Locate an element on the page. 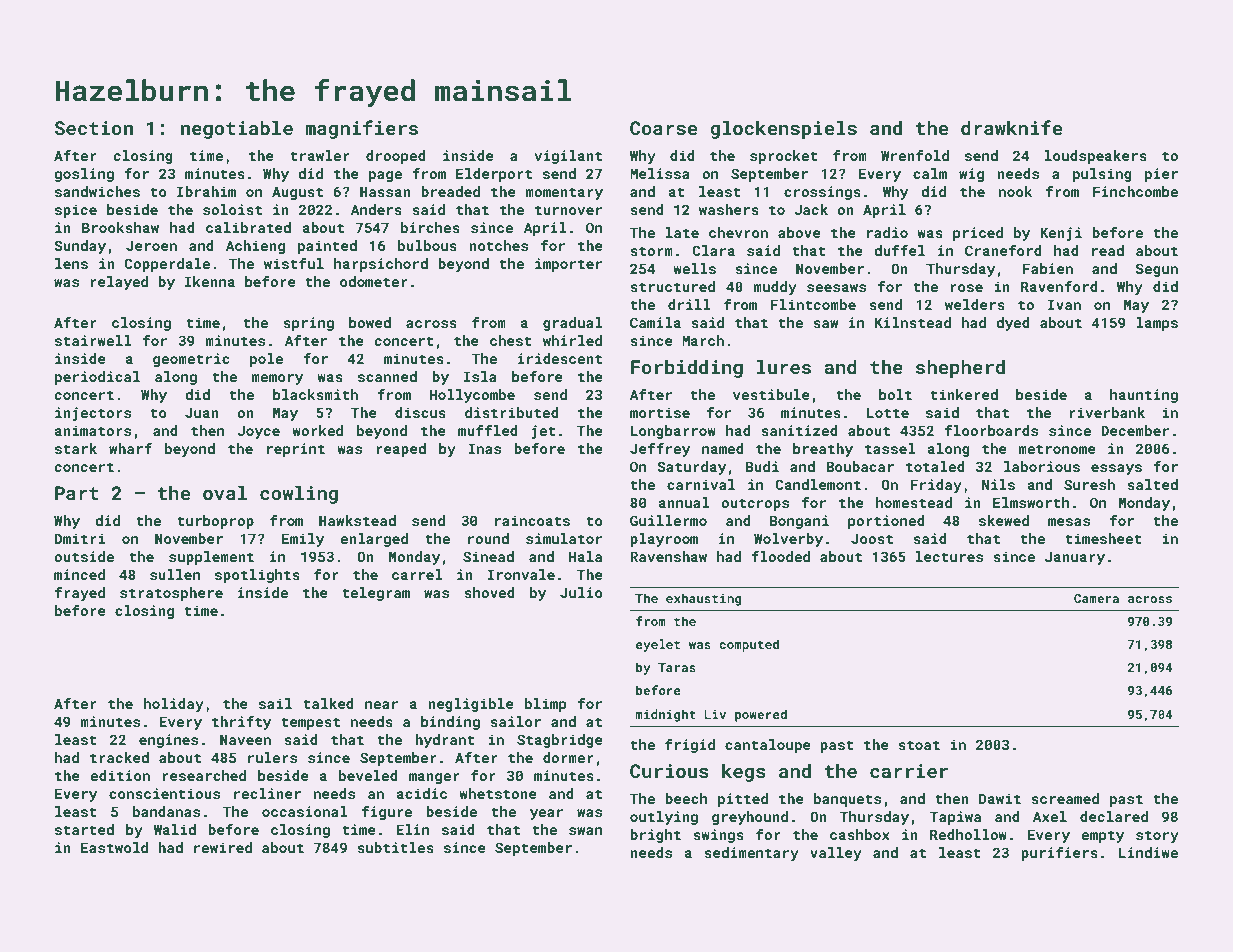  portioned is located at coordinates (886, 522).
